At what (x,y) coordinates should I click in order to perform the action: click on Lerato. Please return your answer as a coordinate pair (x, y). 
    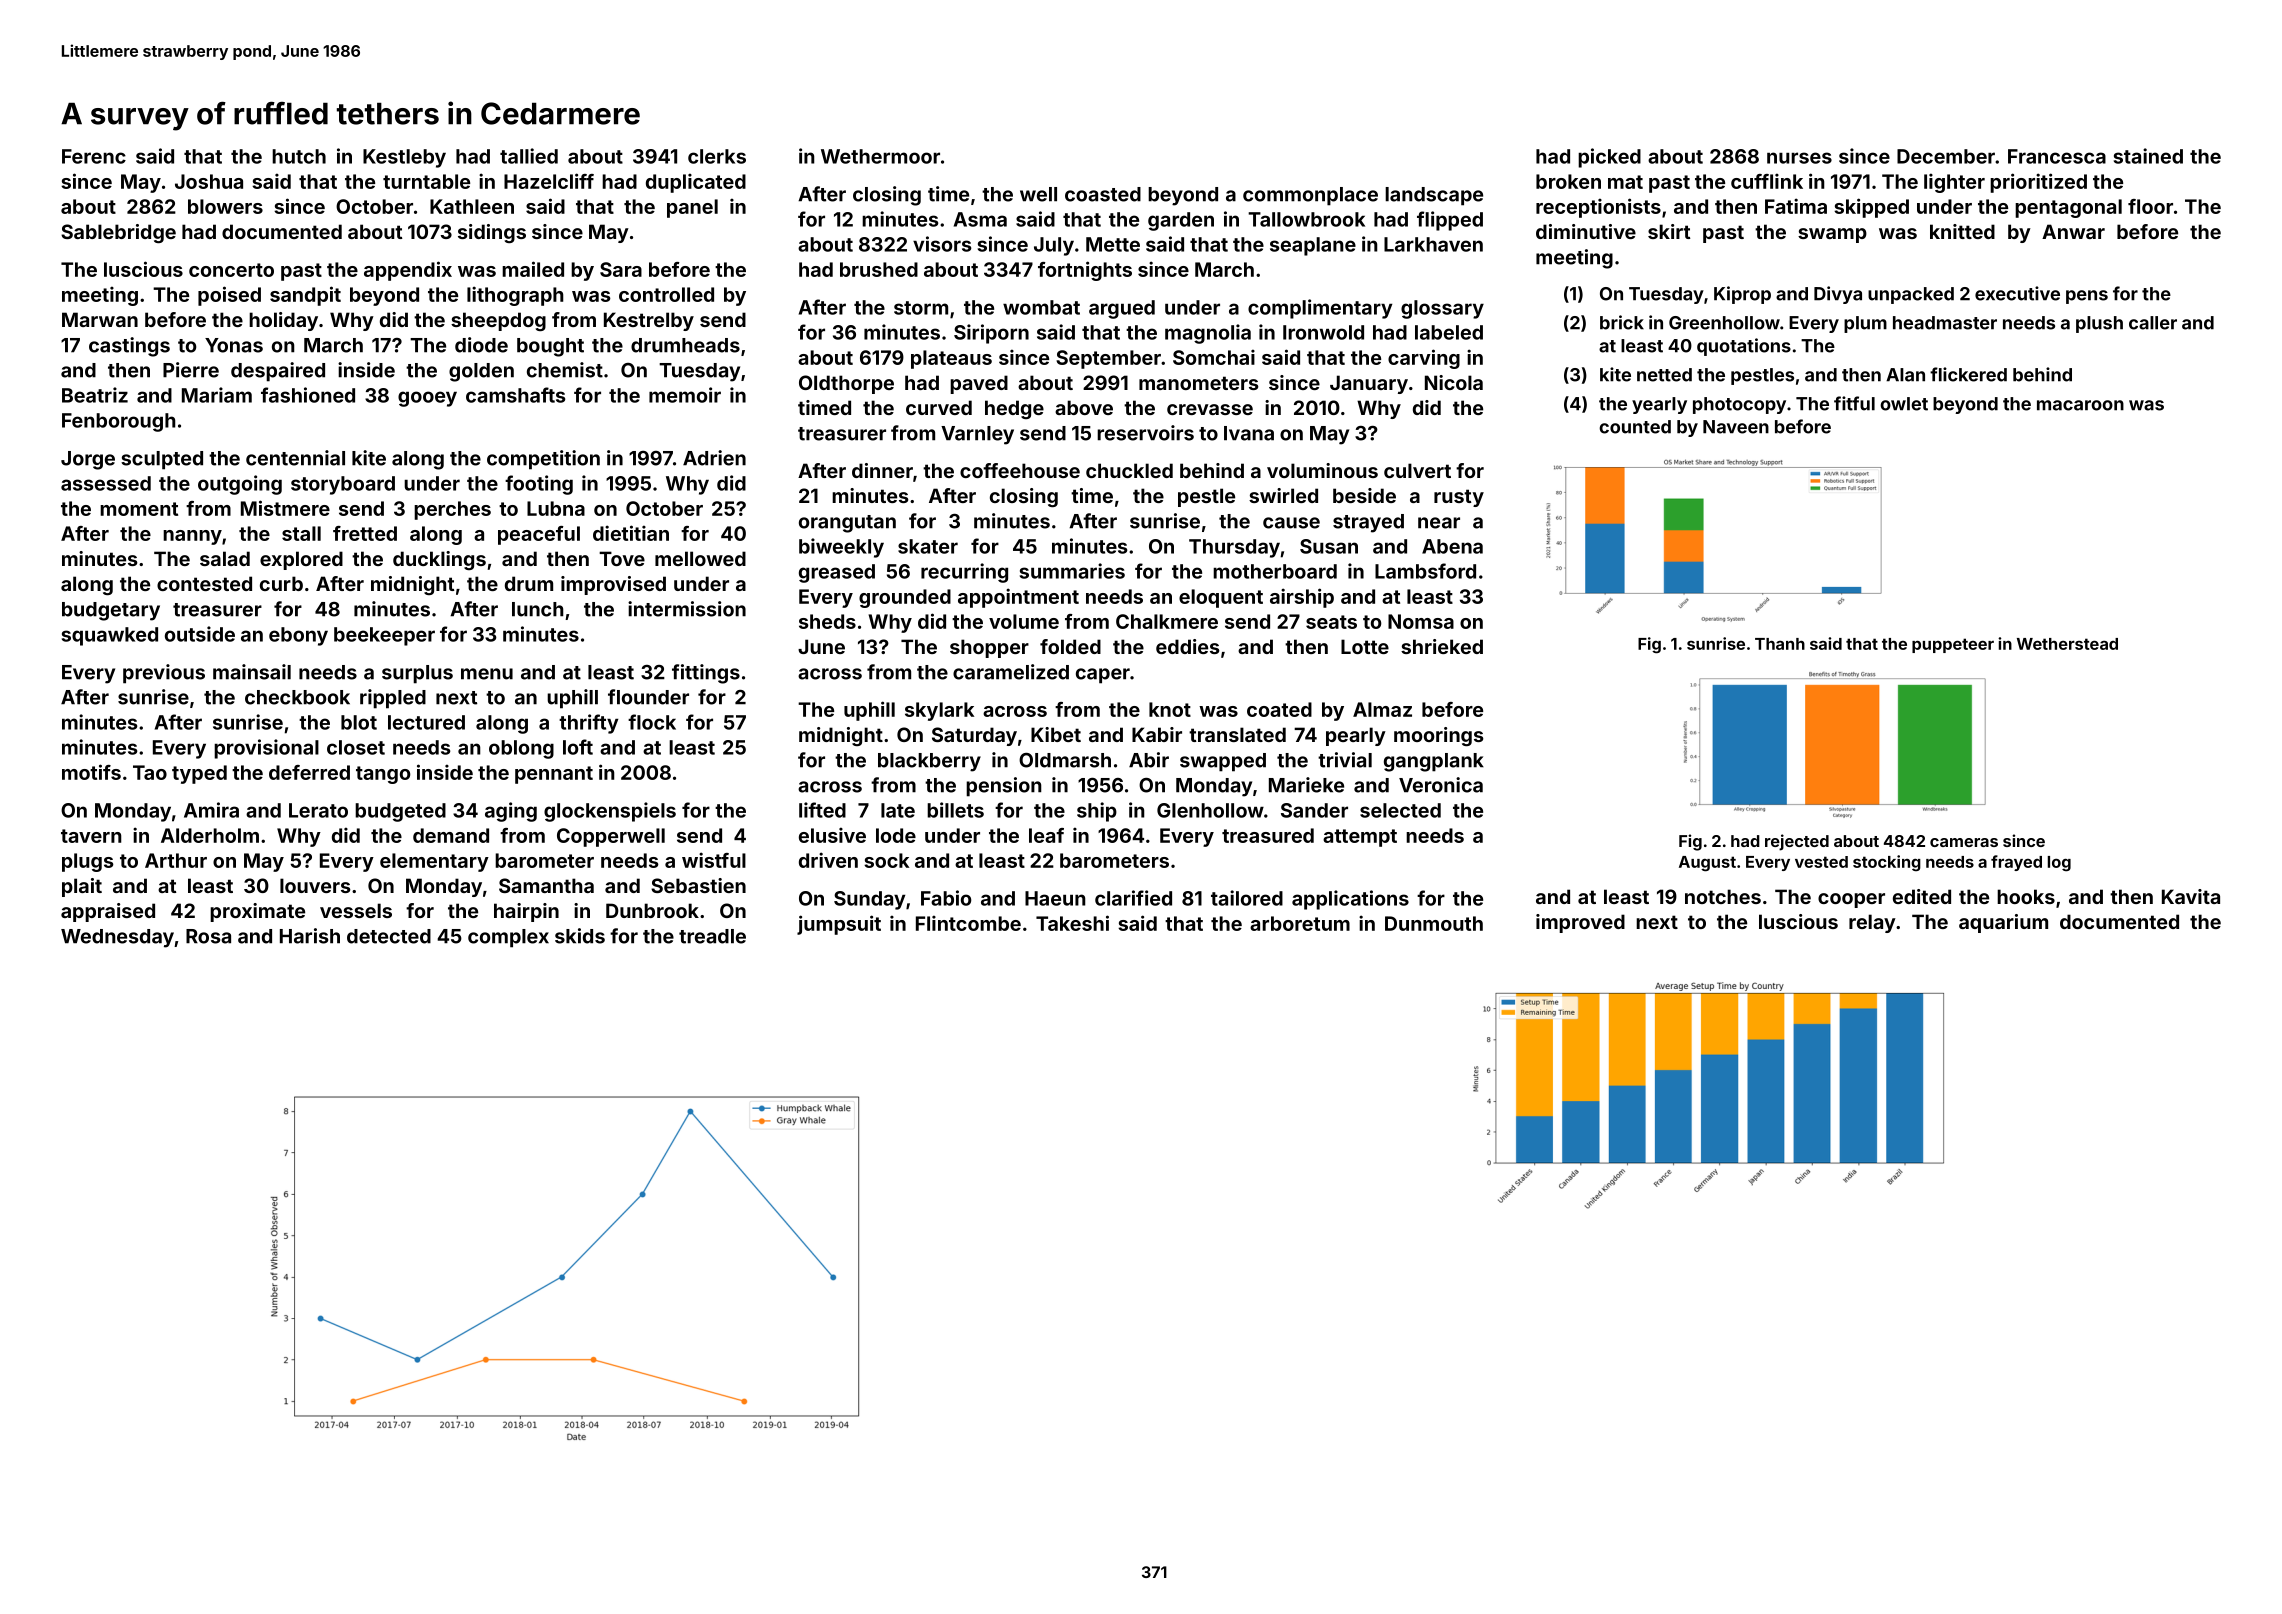
    Looking at the image, I should click on (318, 810).
